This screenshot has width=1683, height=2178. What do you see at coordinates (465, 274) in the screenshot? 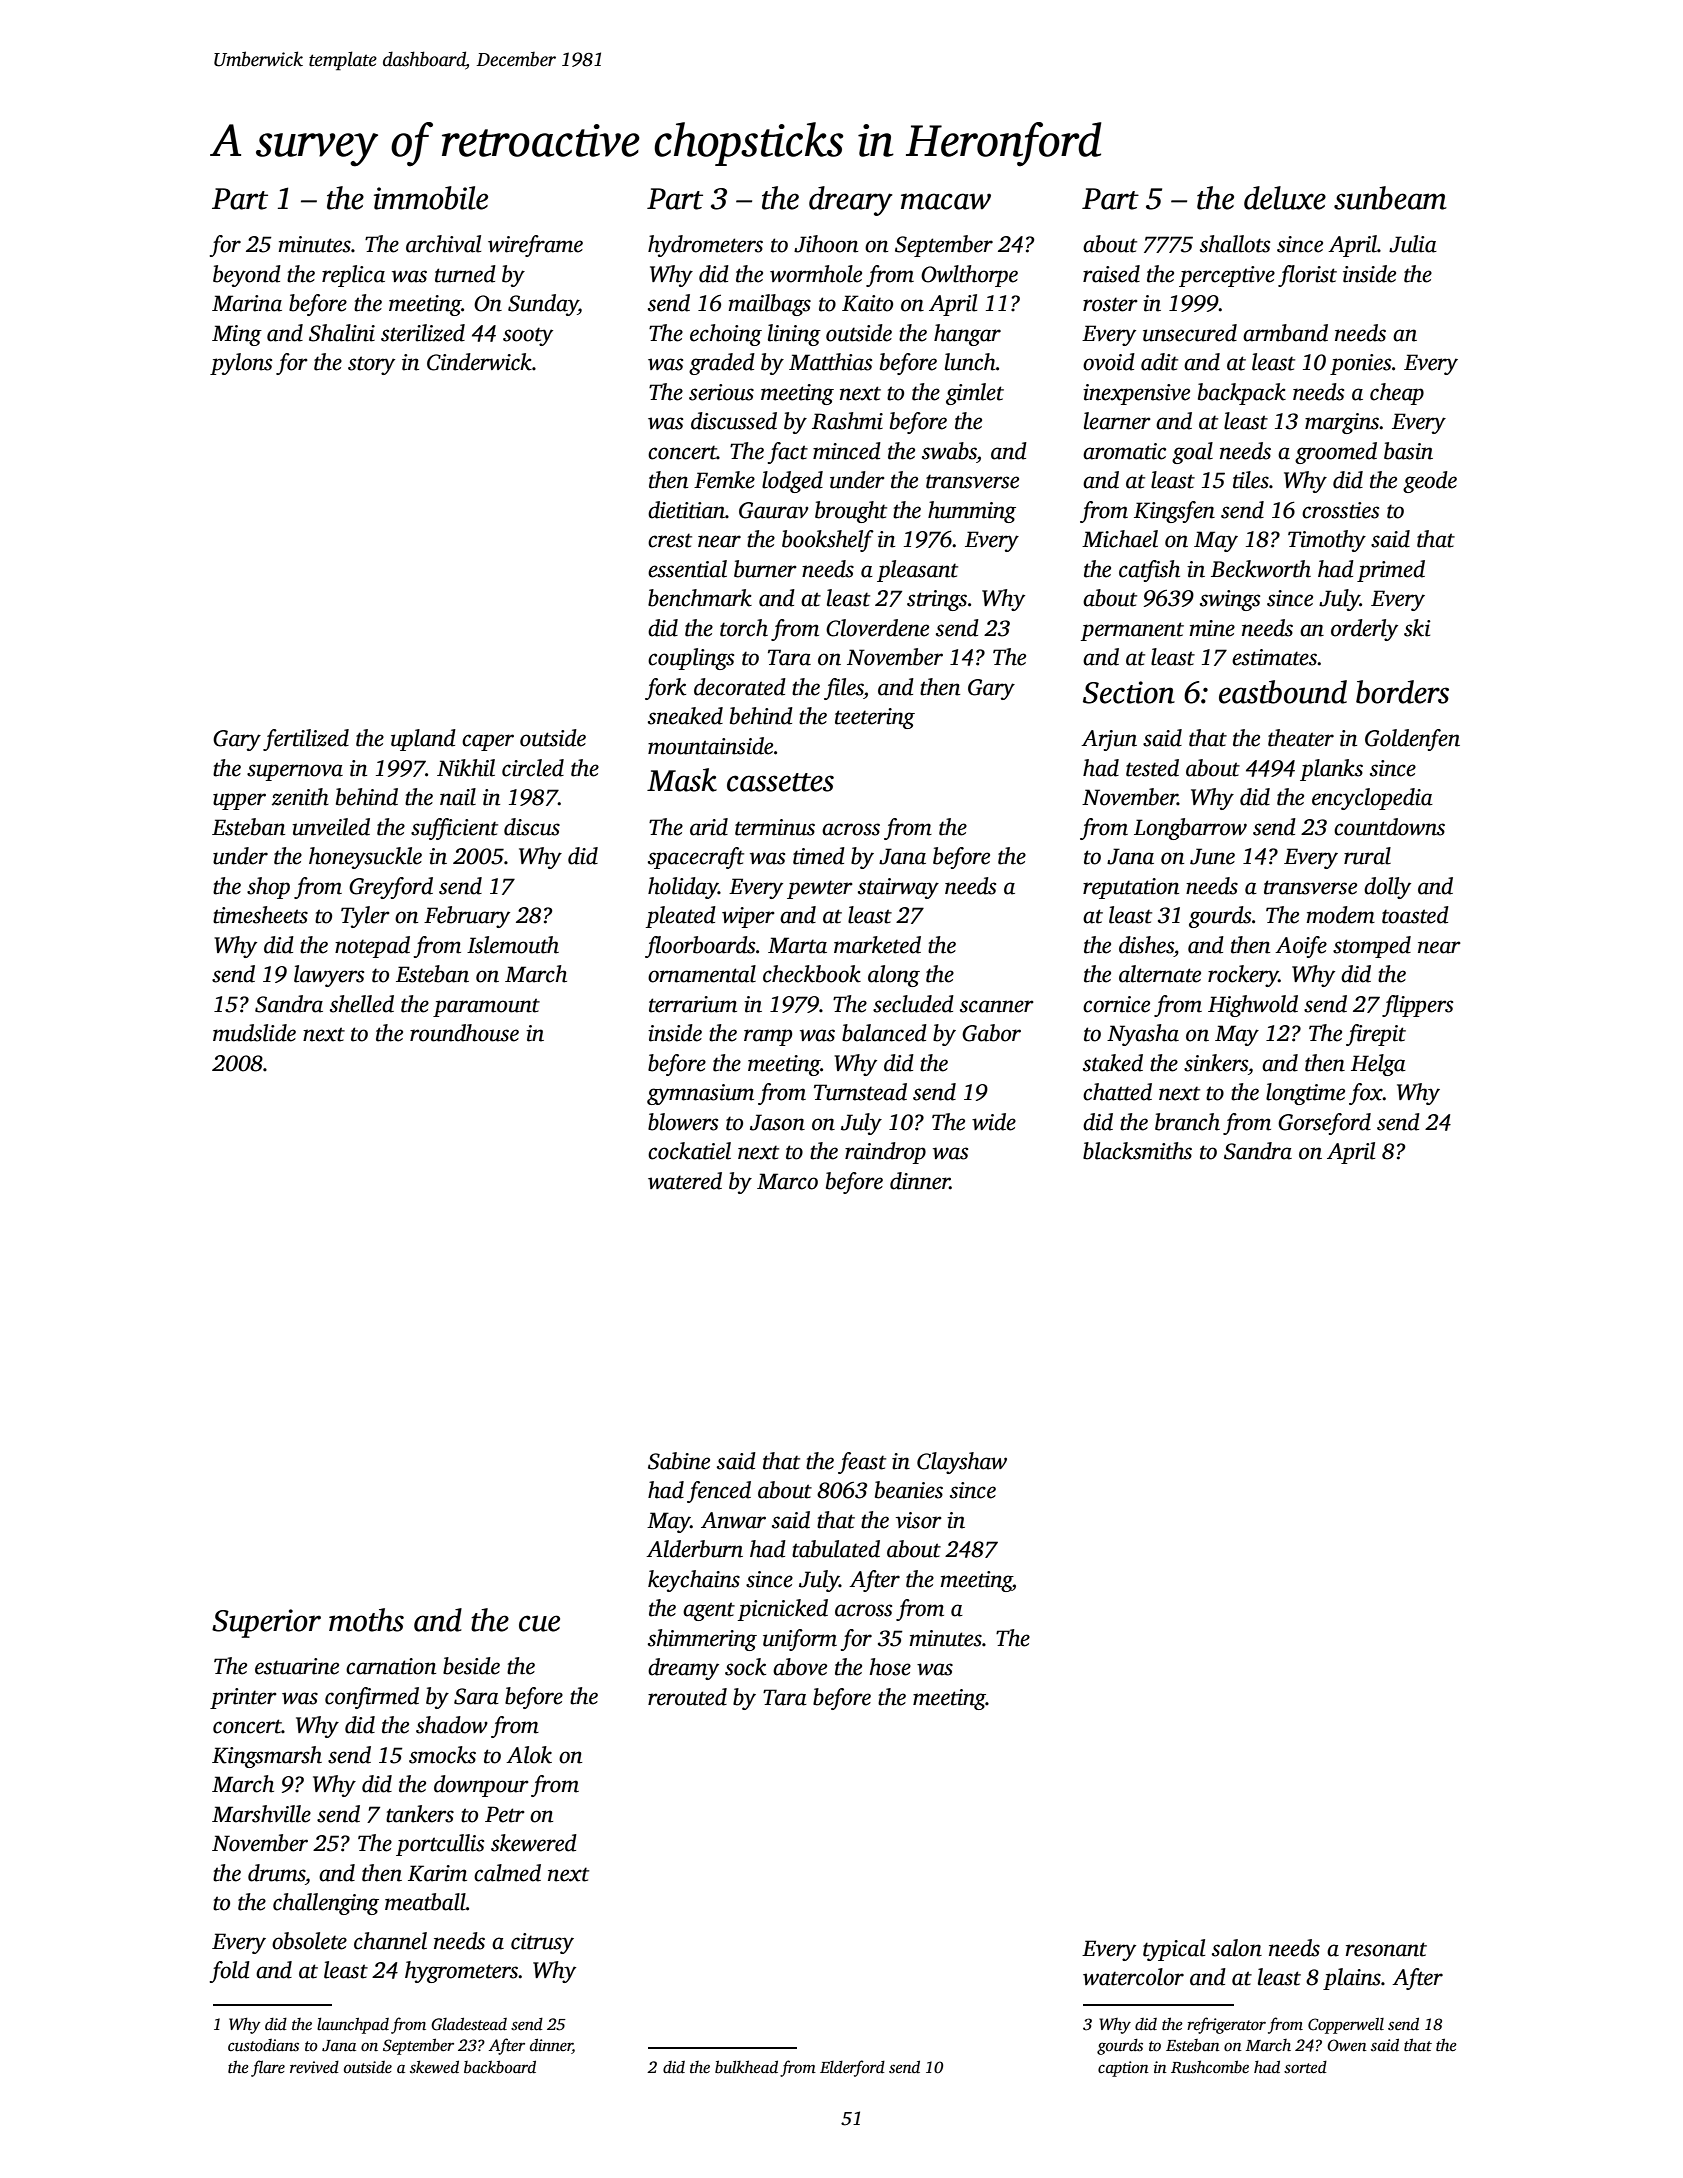
I see `turned` at bounding box center [465, 274].
